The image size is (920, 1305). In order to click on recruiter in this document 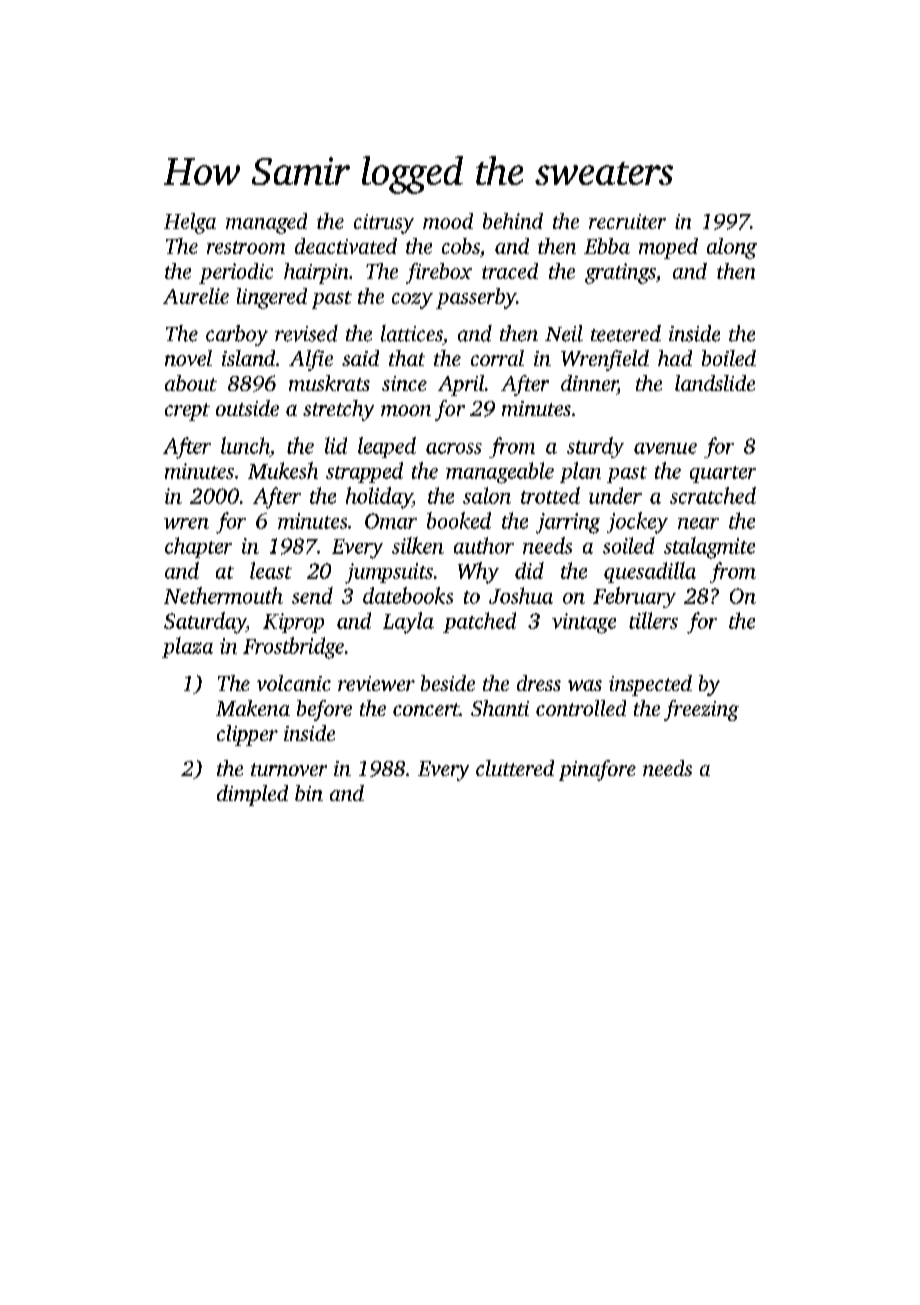, I will do `click(627, 221)`.
